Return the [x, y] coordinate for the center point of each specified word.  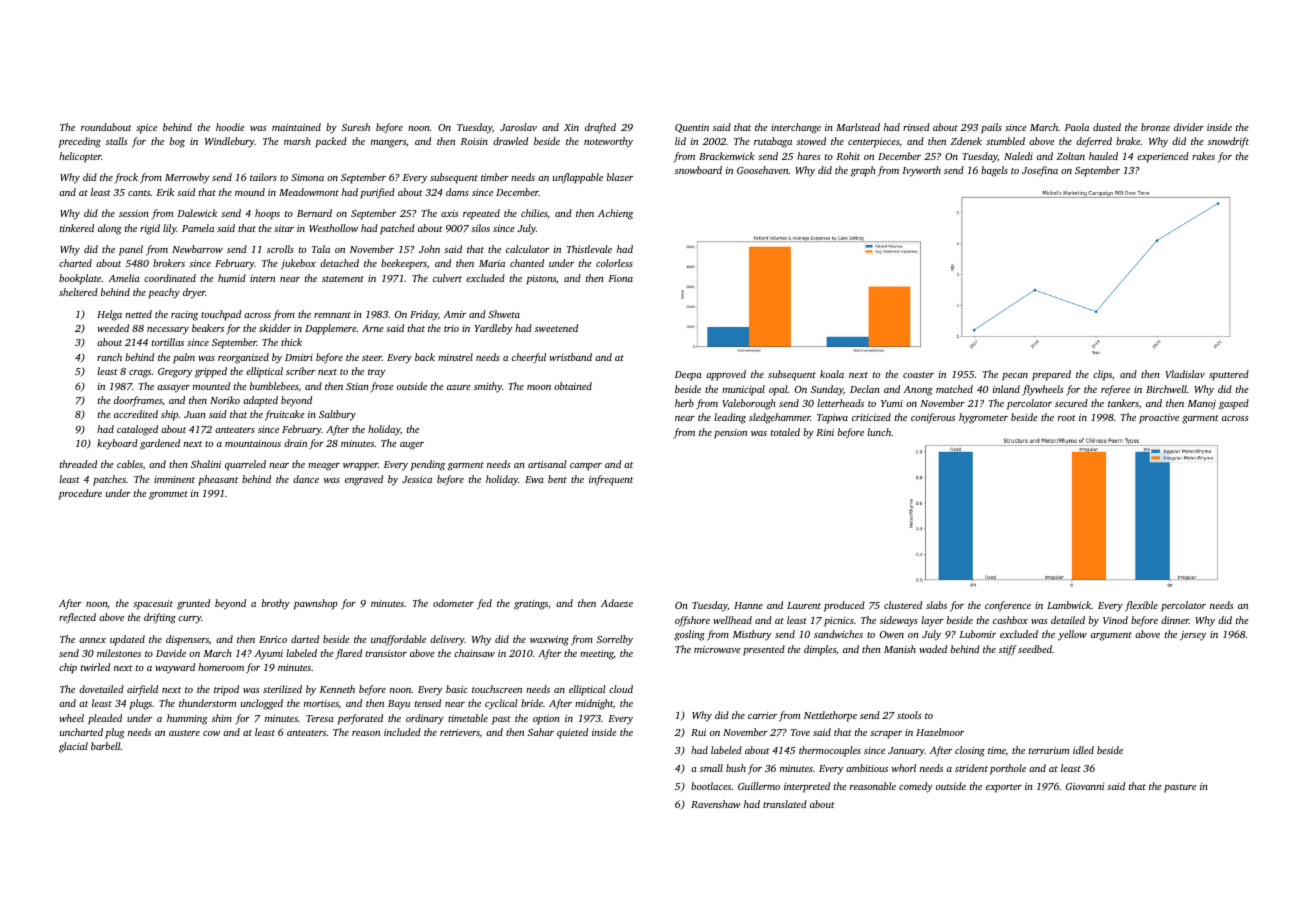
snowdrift [1228, 142]
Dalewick [197, 213]
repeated [481, 214]
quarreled [245, 465]
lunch [879, 432]
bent [557, 479]
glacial [73, 747]
